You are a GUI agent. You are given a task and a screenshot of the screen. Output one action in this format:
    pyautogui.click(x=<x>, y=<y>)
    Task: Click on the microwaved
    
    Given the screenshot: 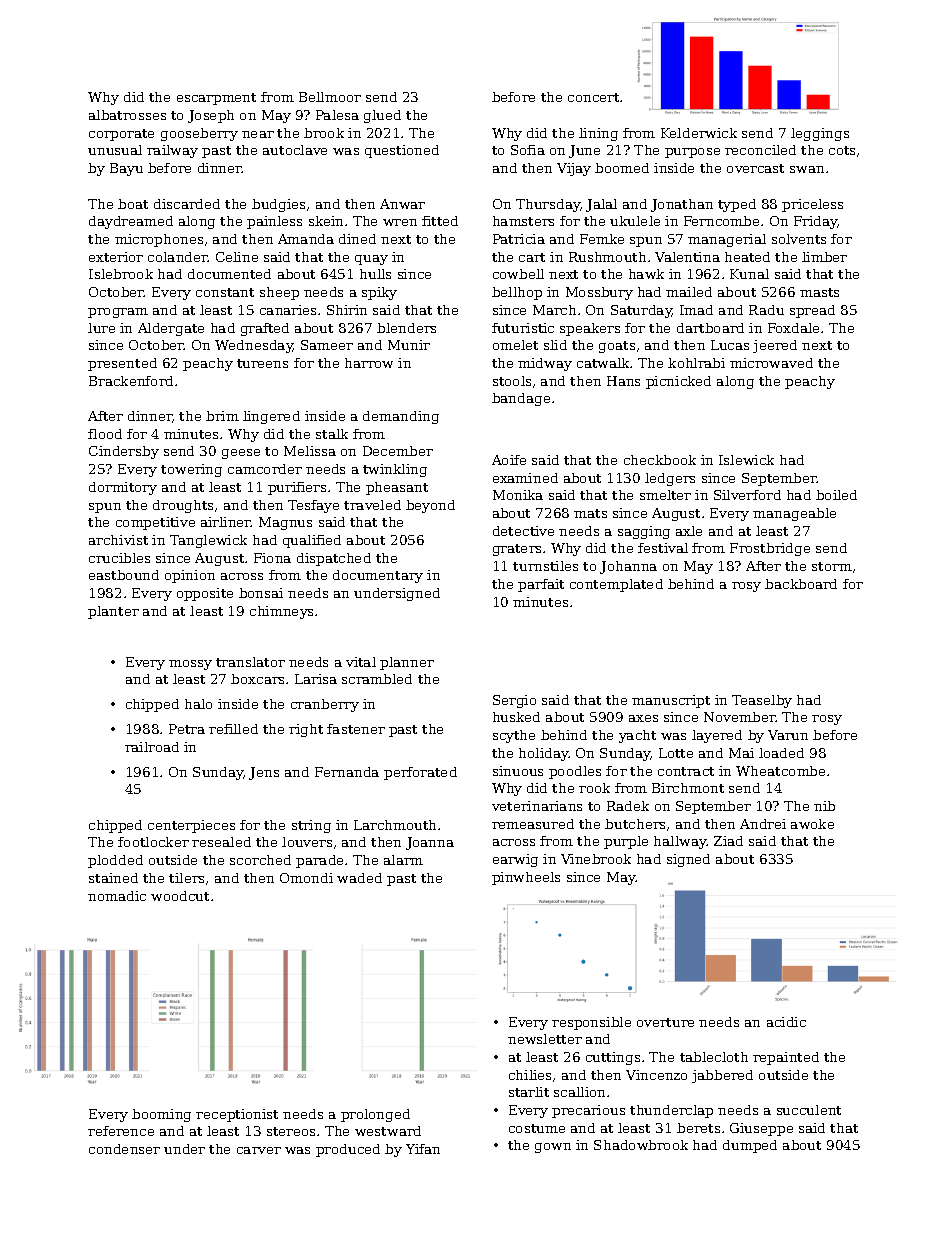 What is the action you would take?
    pyautogui.click(x=771, y=363)
